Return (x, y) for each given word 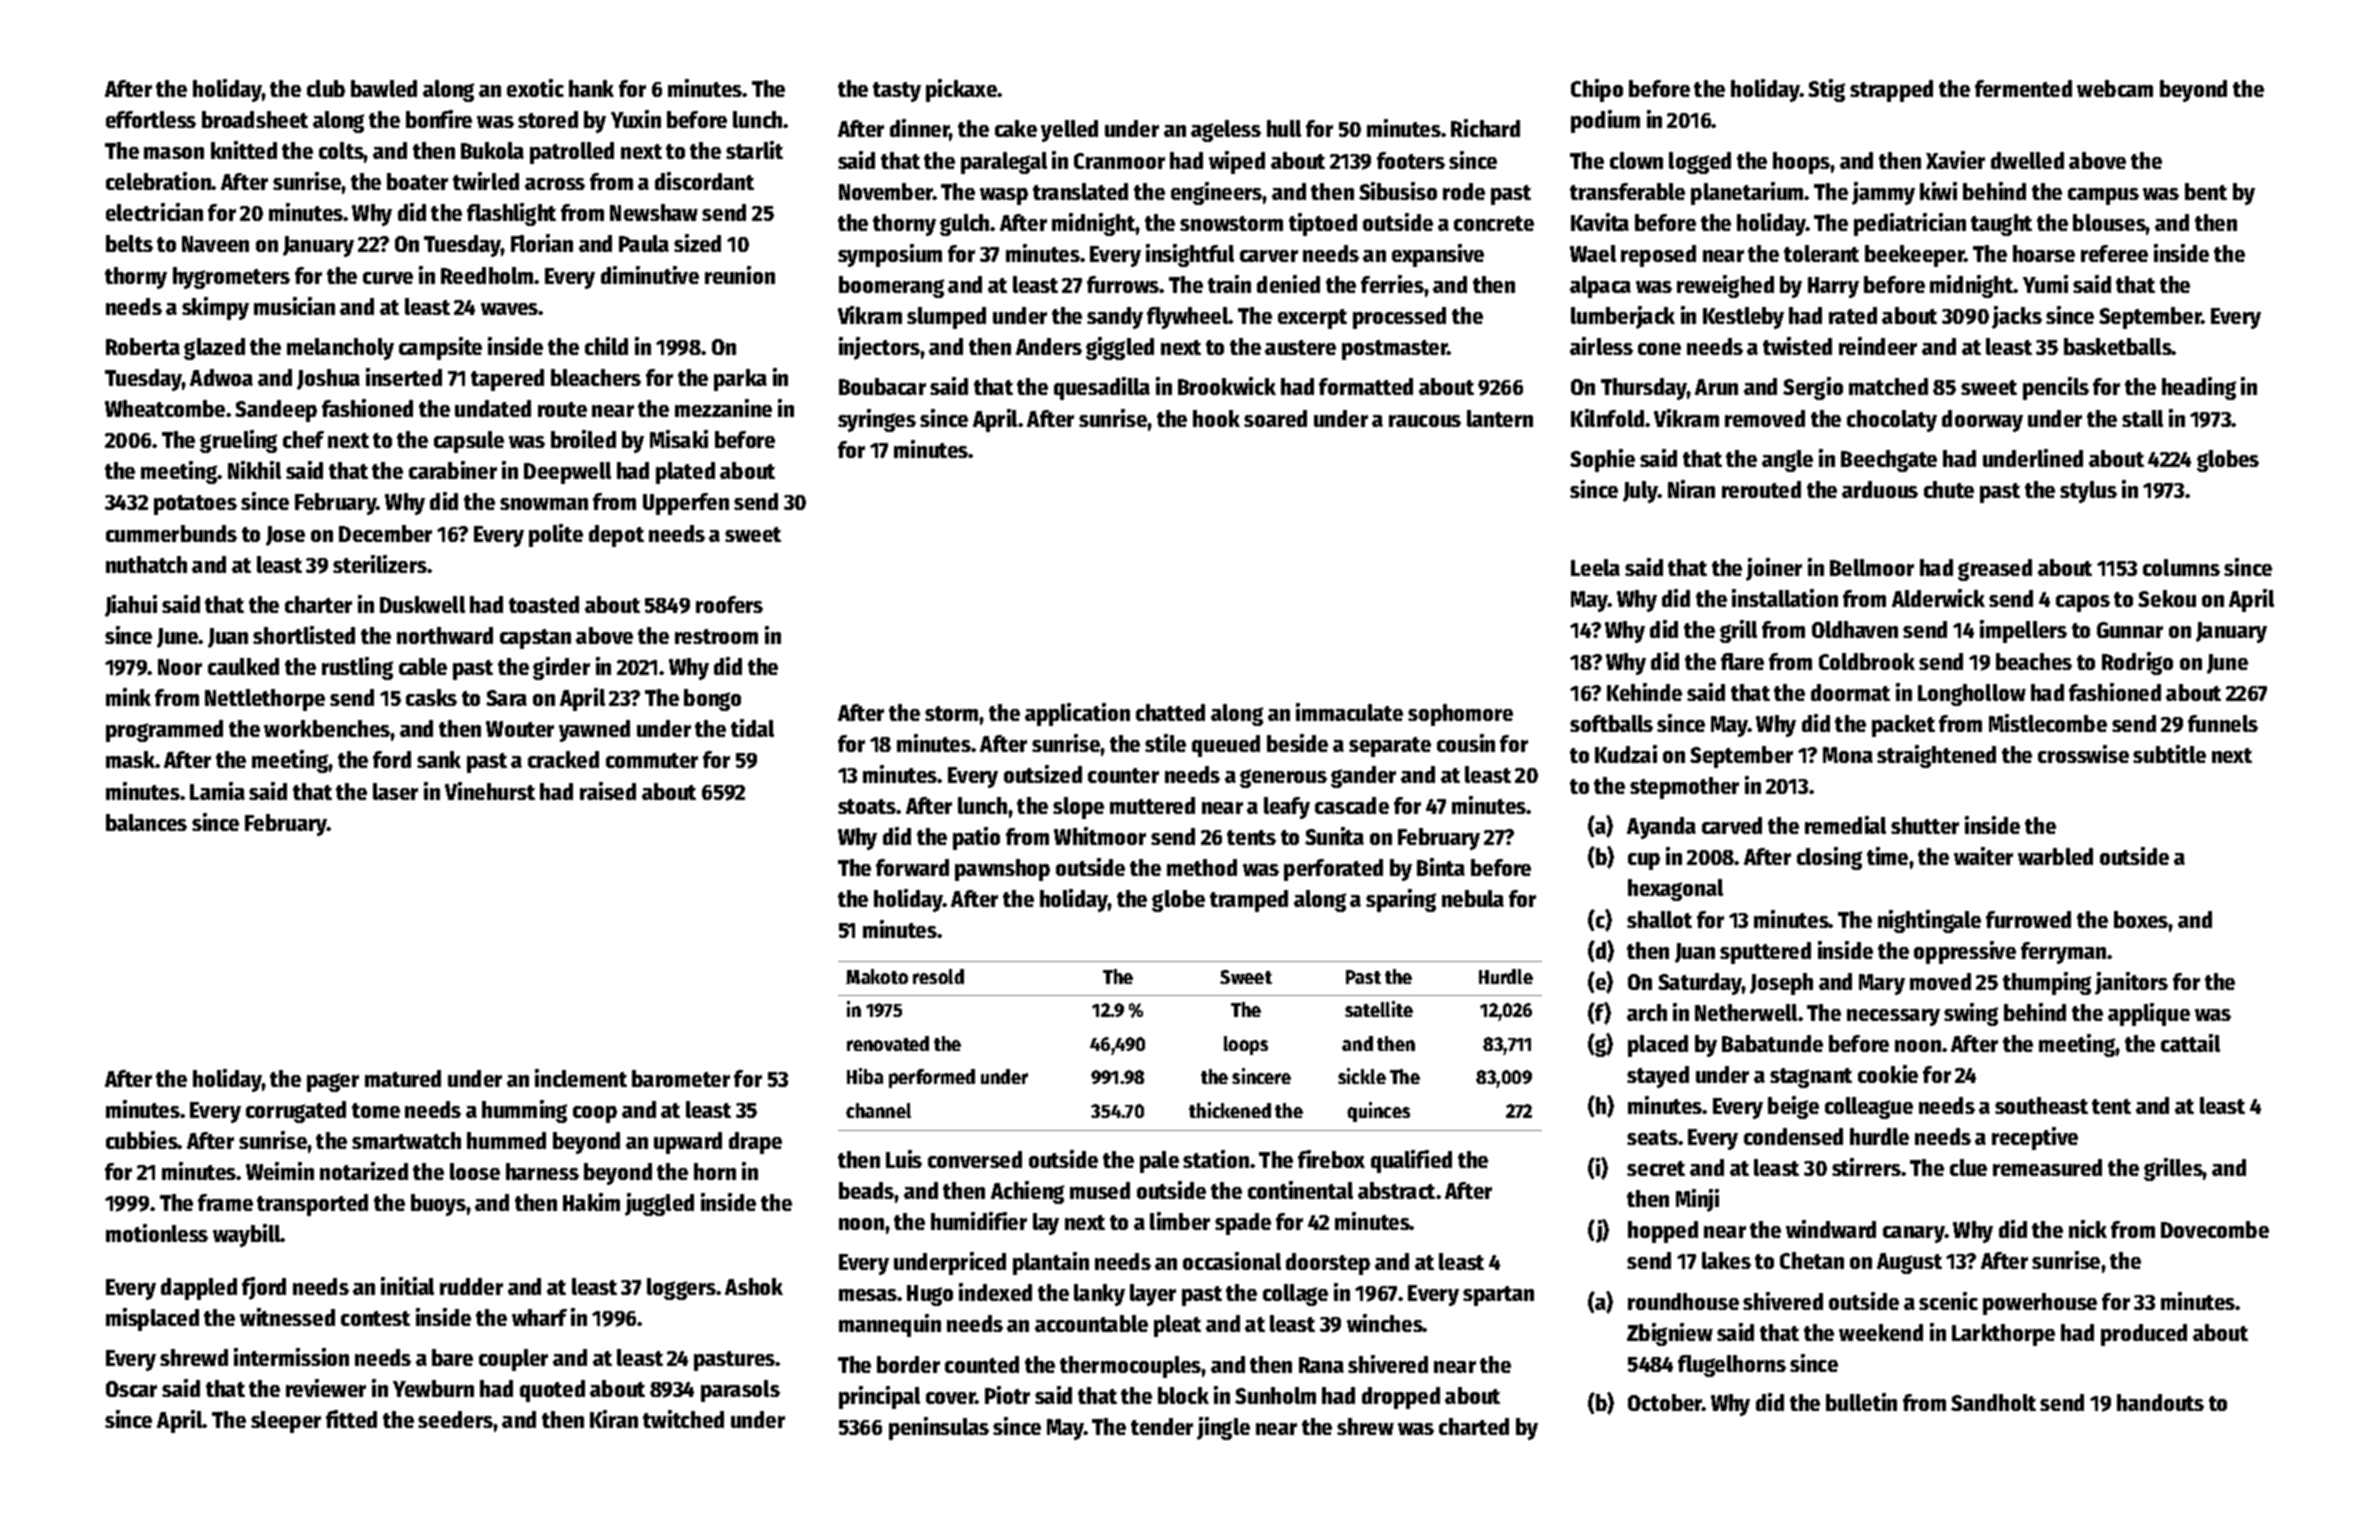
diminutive (650, 275)
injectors (879, 348)
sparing (1401, 900)
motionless (157, 1233)
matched (1888, 386)
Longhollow (1972, 695)
